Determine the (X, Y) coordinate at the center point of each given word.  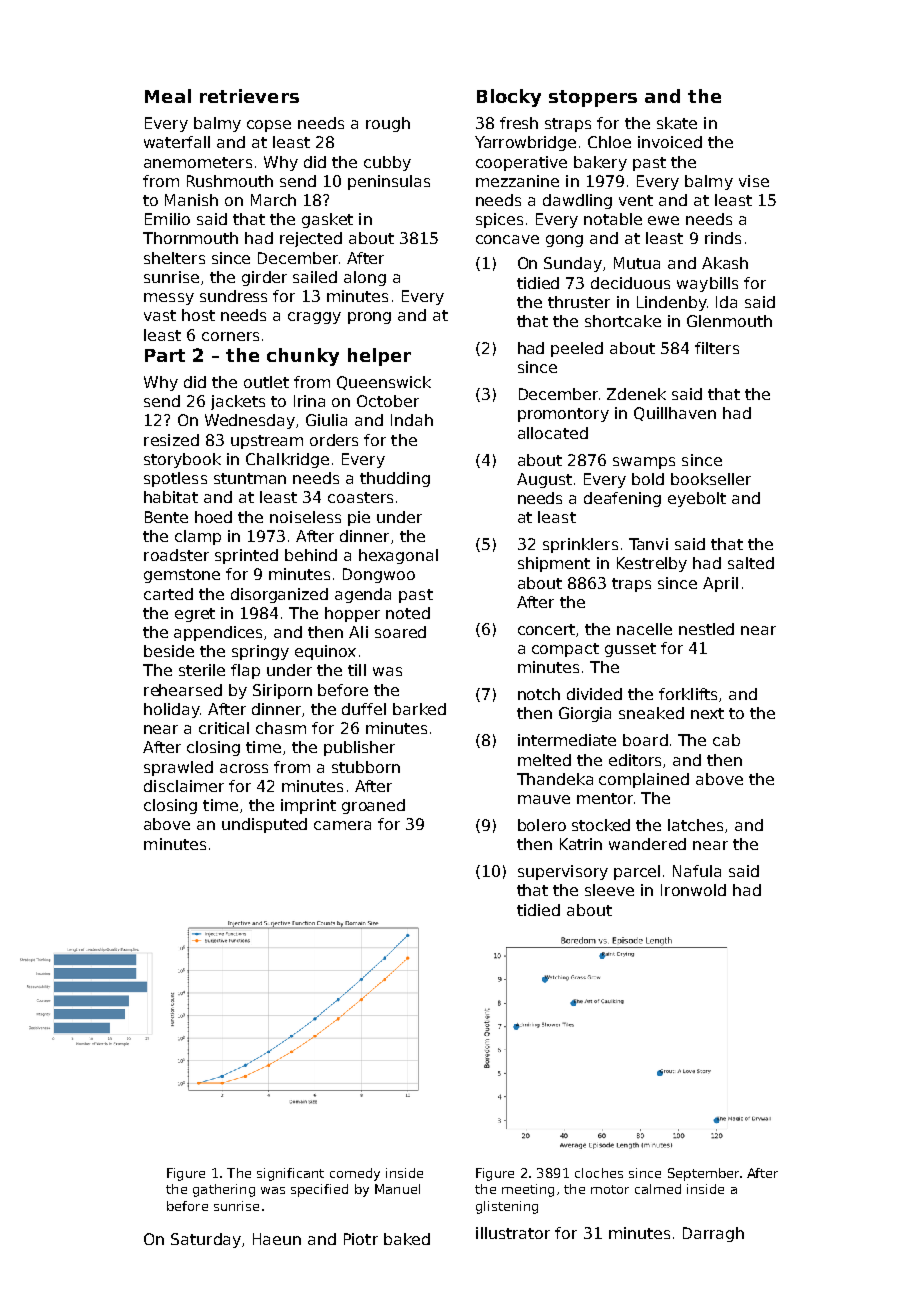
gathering (224, 1190)
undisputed (264, 825)
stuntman (250, 478)
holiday (172, 710)
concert (547, 630)
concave (507, 239)
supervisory (563, 872)
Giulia (326, 420)
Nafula (697, 871)
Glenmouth (729, 321)
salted (751, 563)
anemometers (198, 162)
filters (717, 348)
